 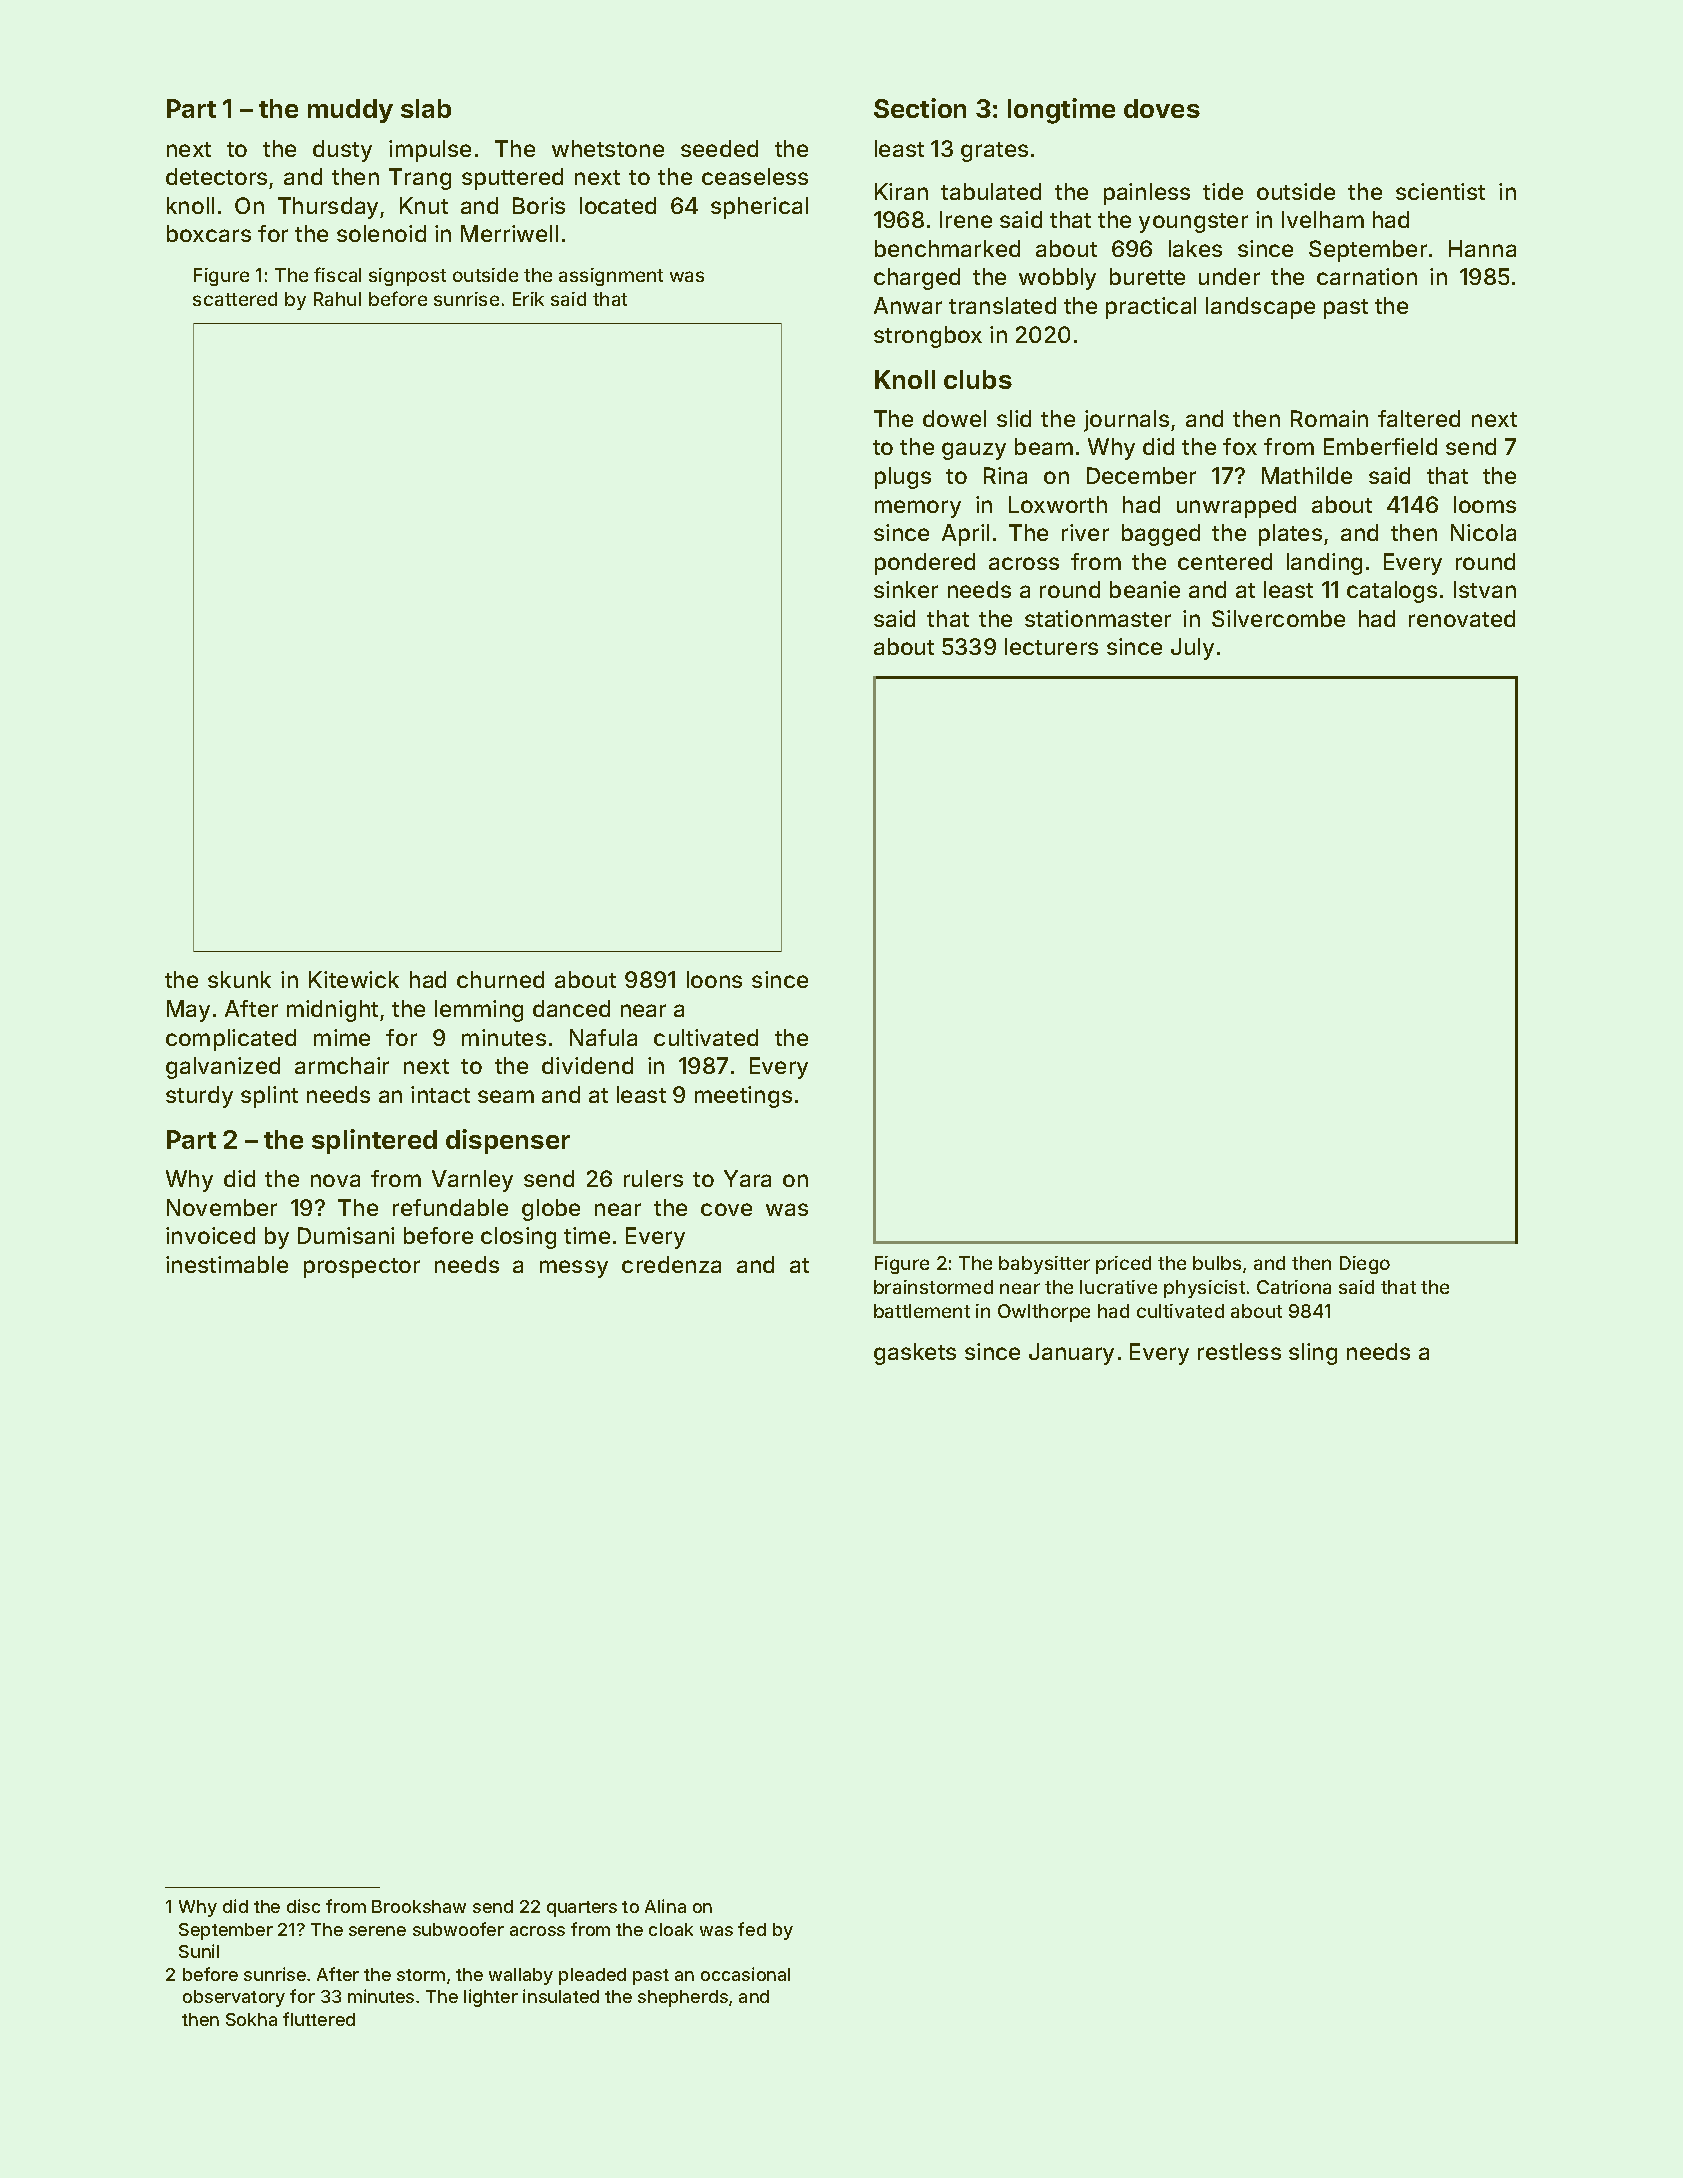 I want to click on Section, so click(x=920, y=108).
